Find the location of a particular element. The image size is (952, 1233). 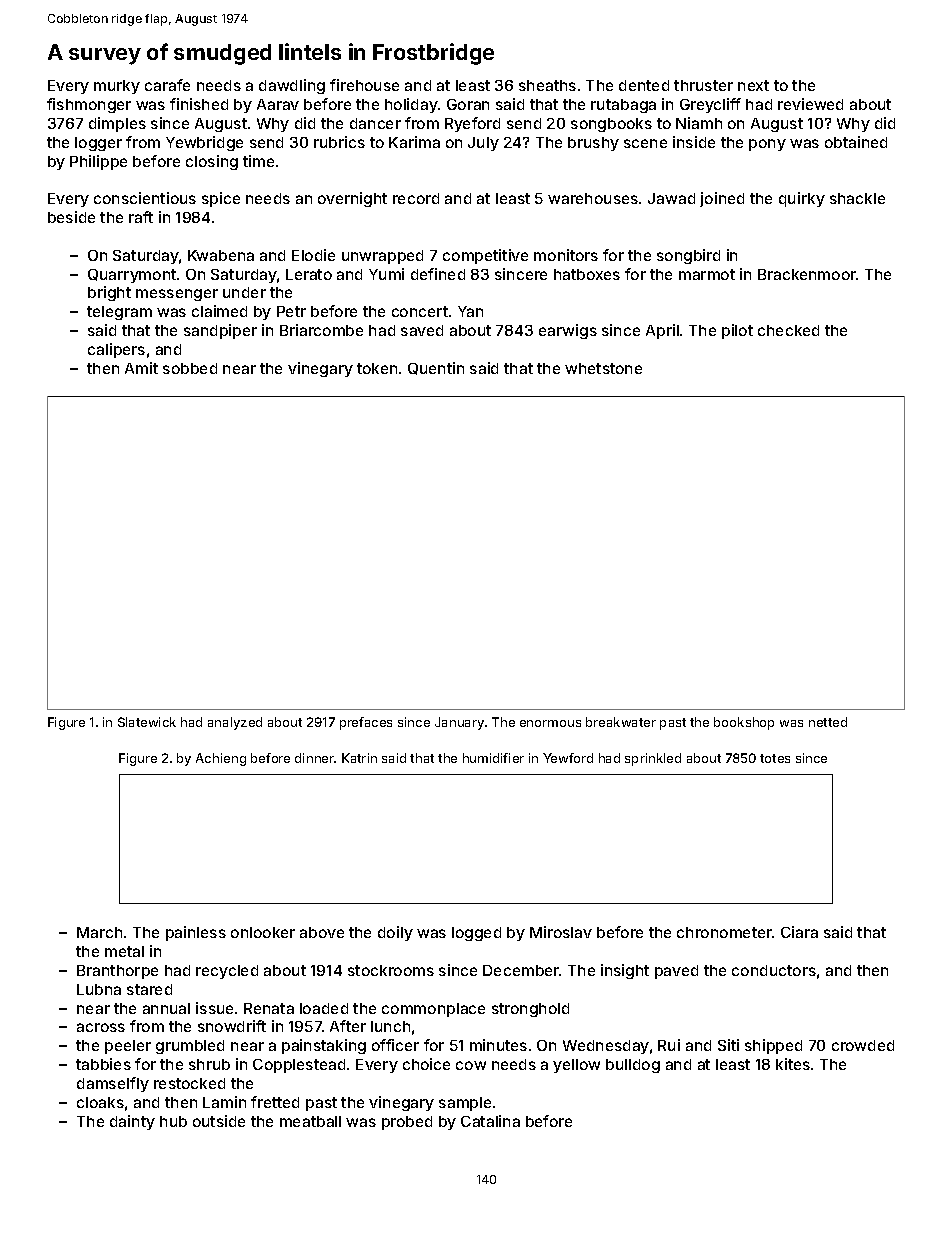

firehouse is located at coordinates (364, 85).
